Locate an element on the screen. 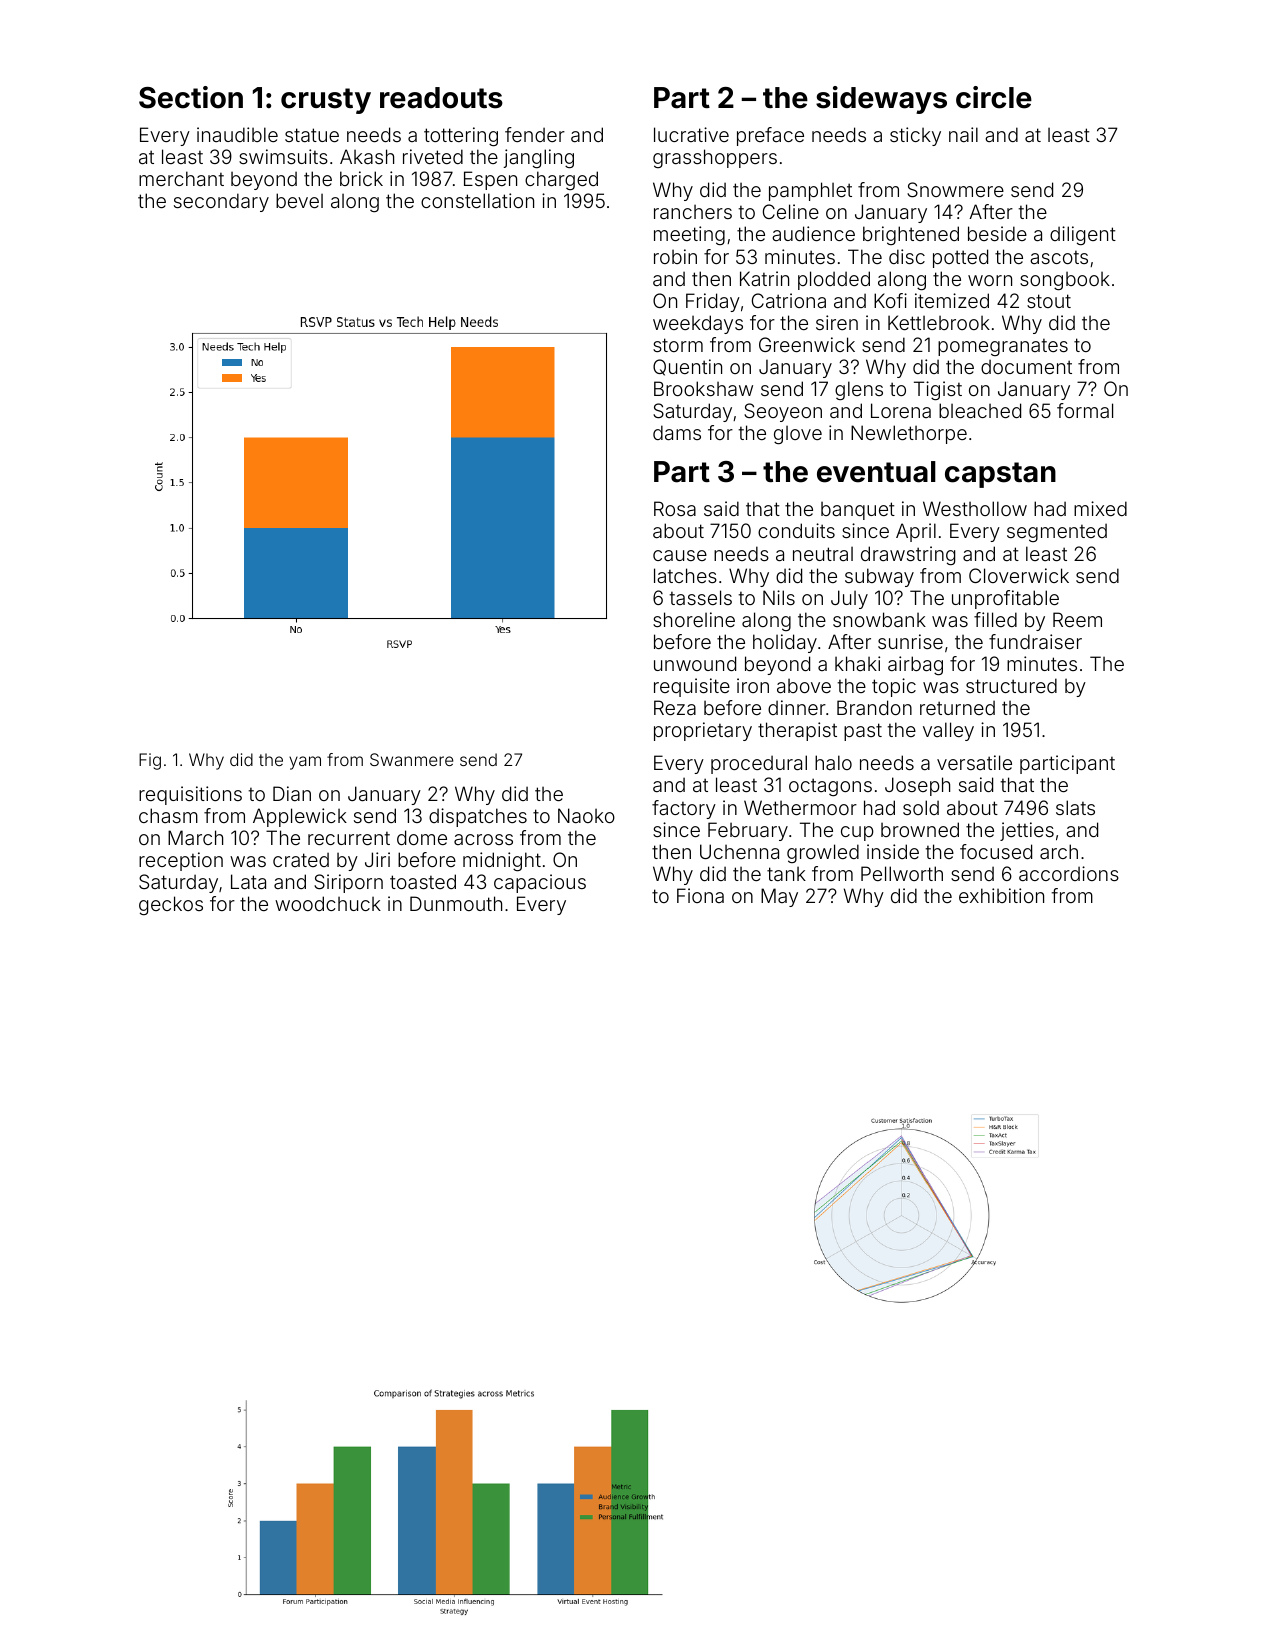  recurrent is located at coordinates (349, 838).
